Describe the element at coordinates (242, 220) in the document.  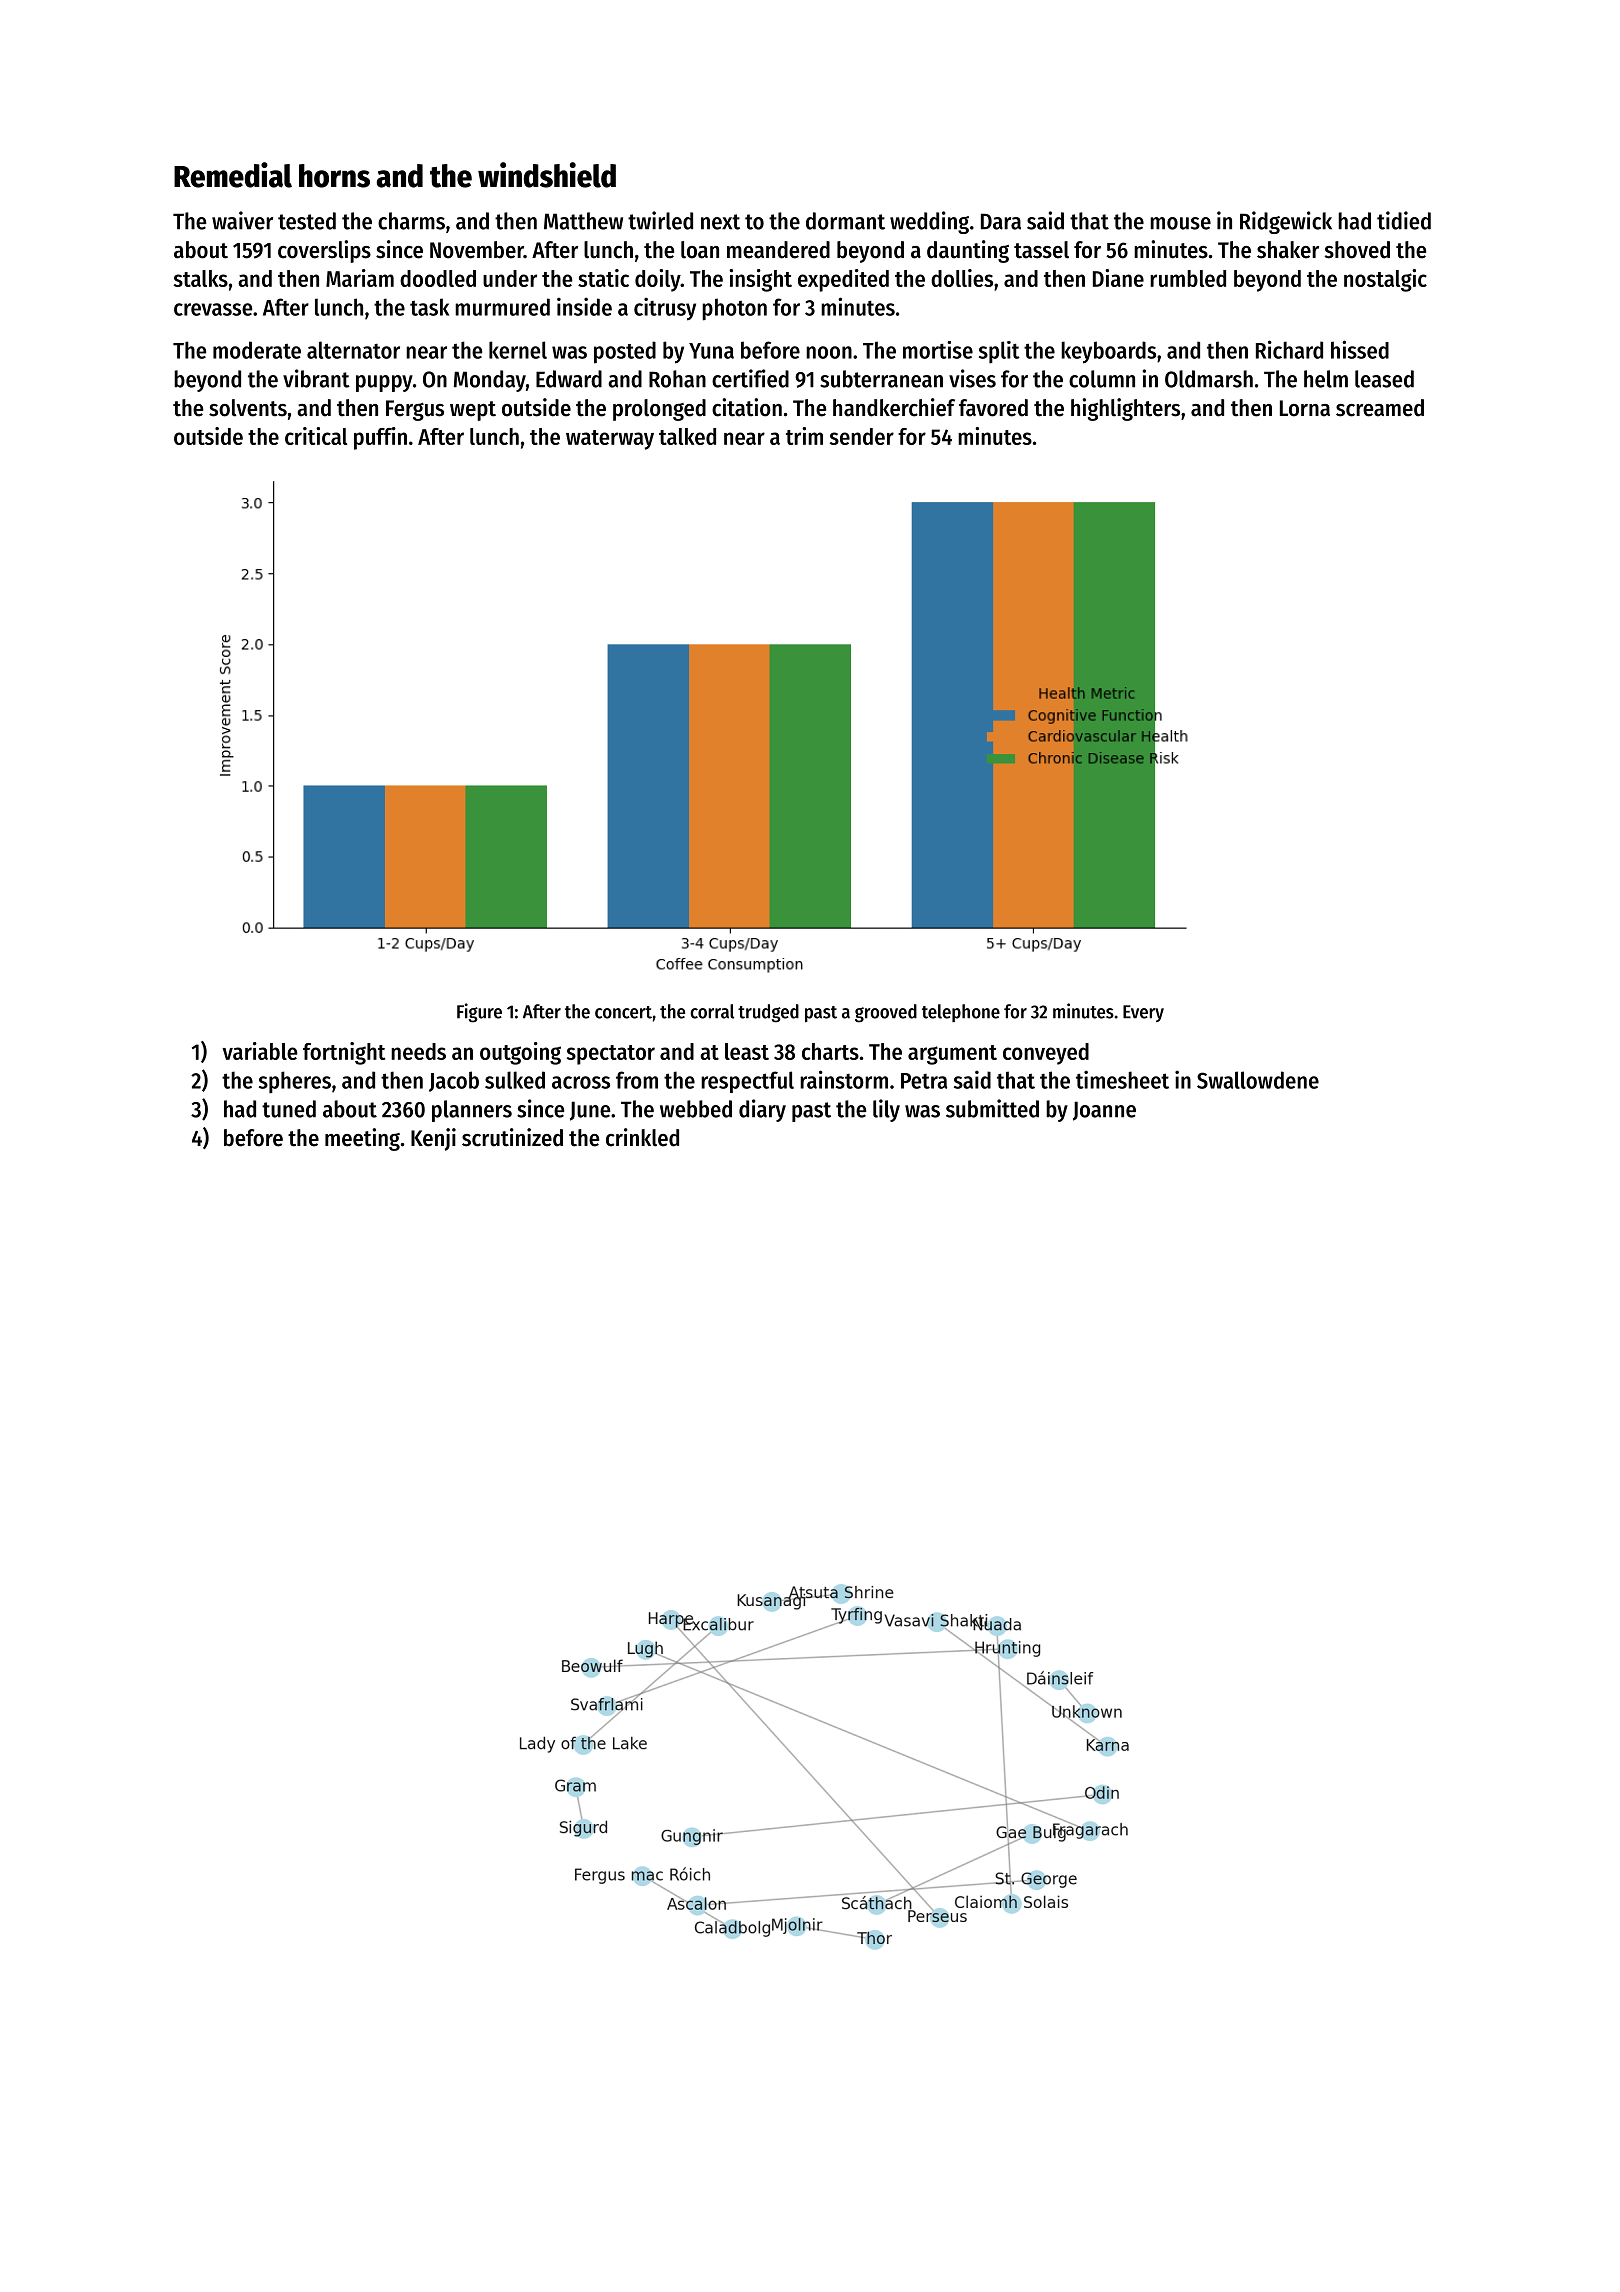
I see `waiver` at that location.
